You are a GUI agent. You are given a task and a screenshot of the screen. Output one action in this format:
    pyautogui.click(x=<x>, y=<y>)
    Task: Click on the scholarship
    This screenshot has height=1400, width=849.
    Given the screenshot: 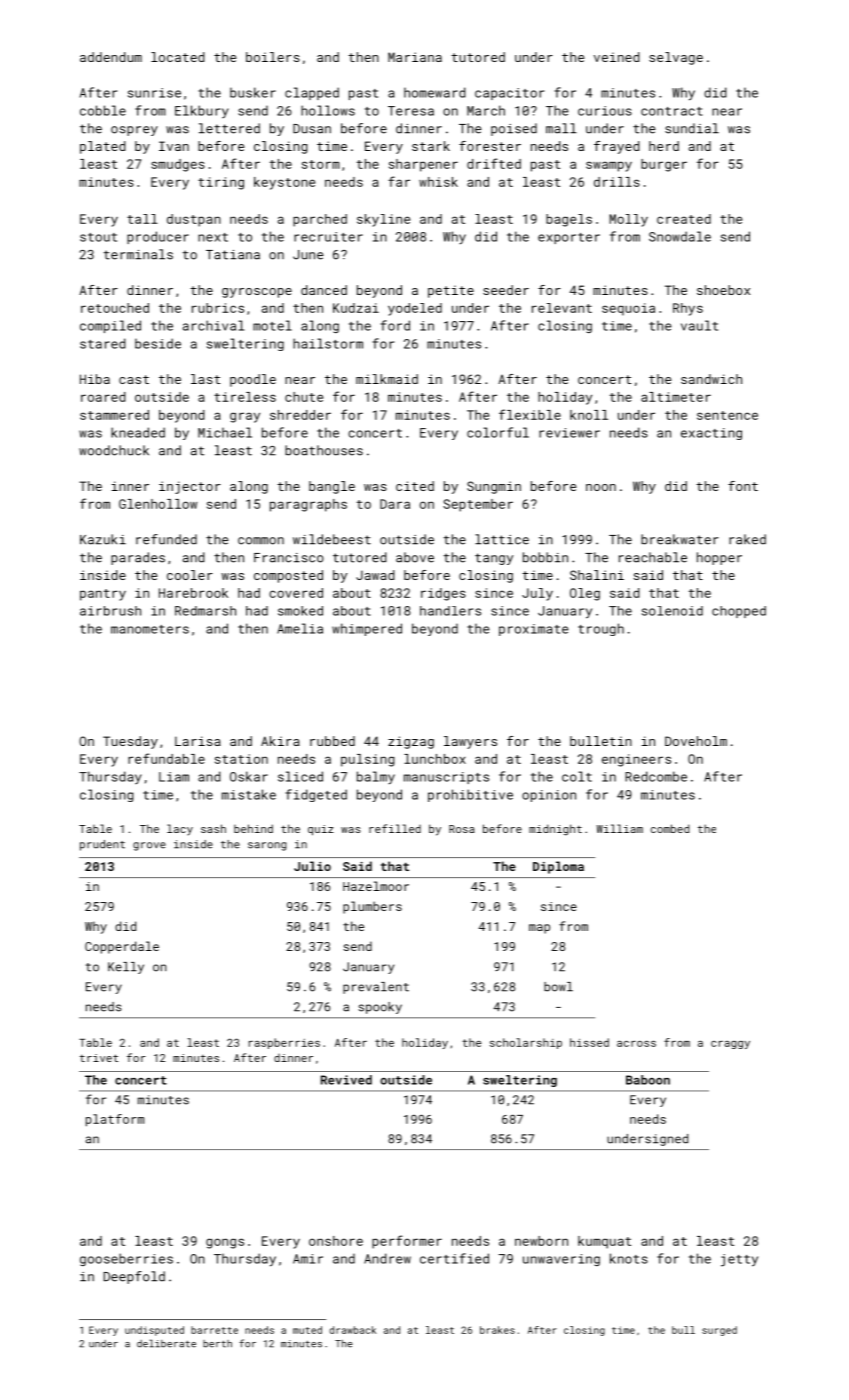 What is the action you would take?
    pyautogui.click(x=526, y=1043)
